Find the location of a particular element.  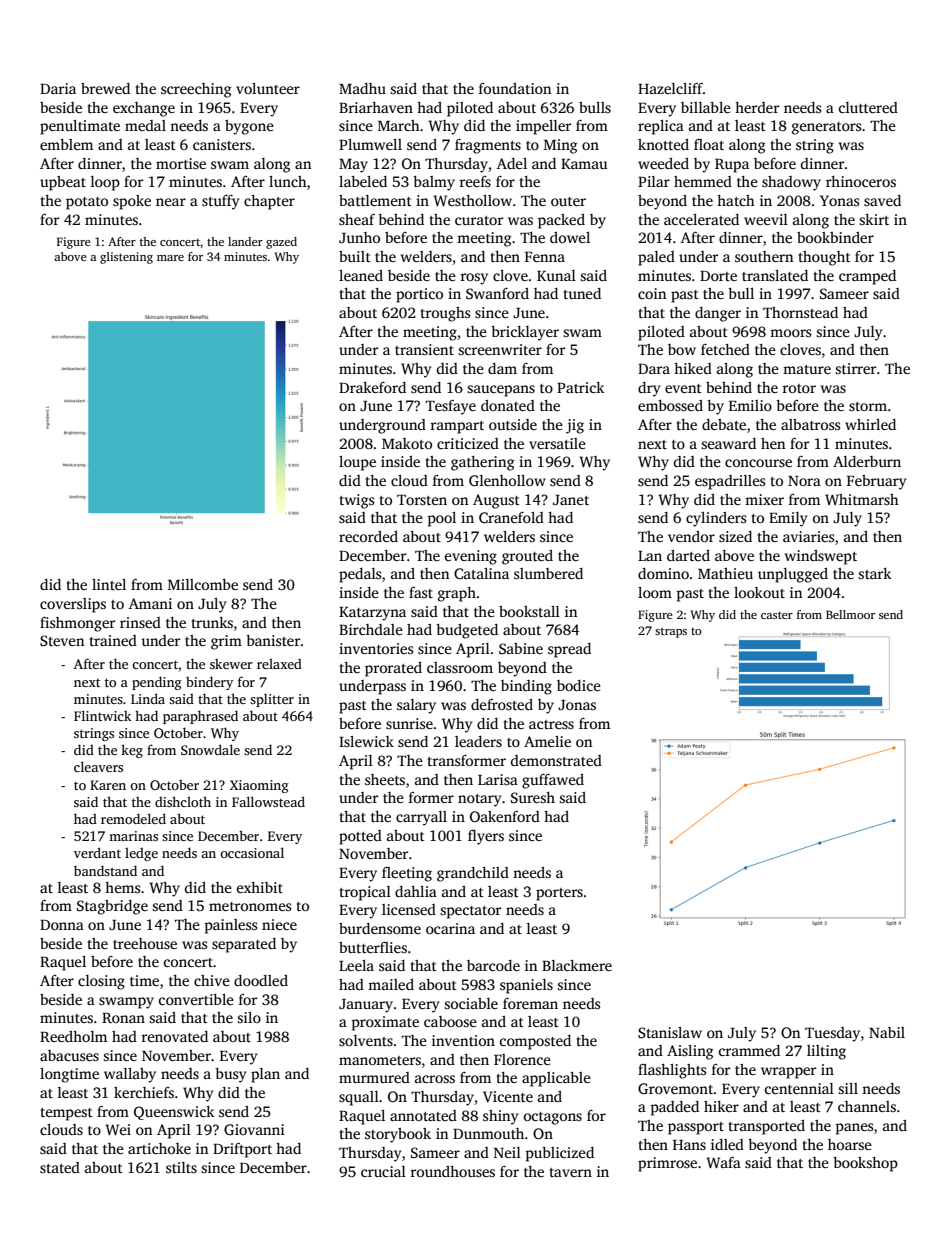

foundation is located at coordinates (515, 88).
